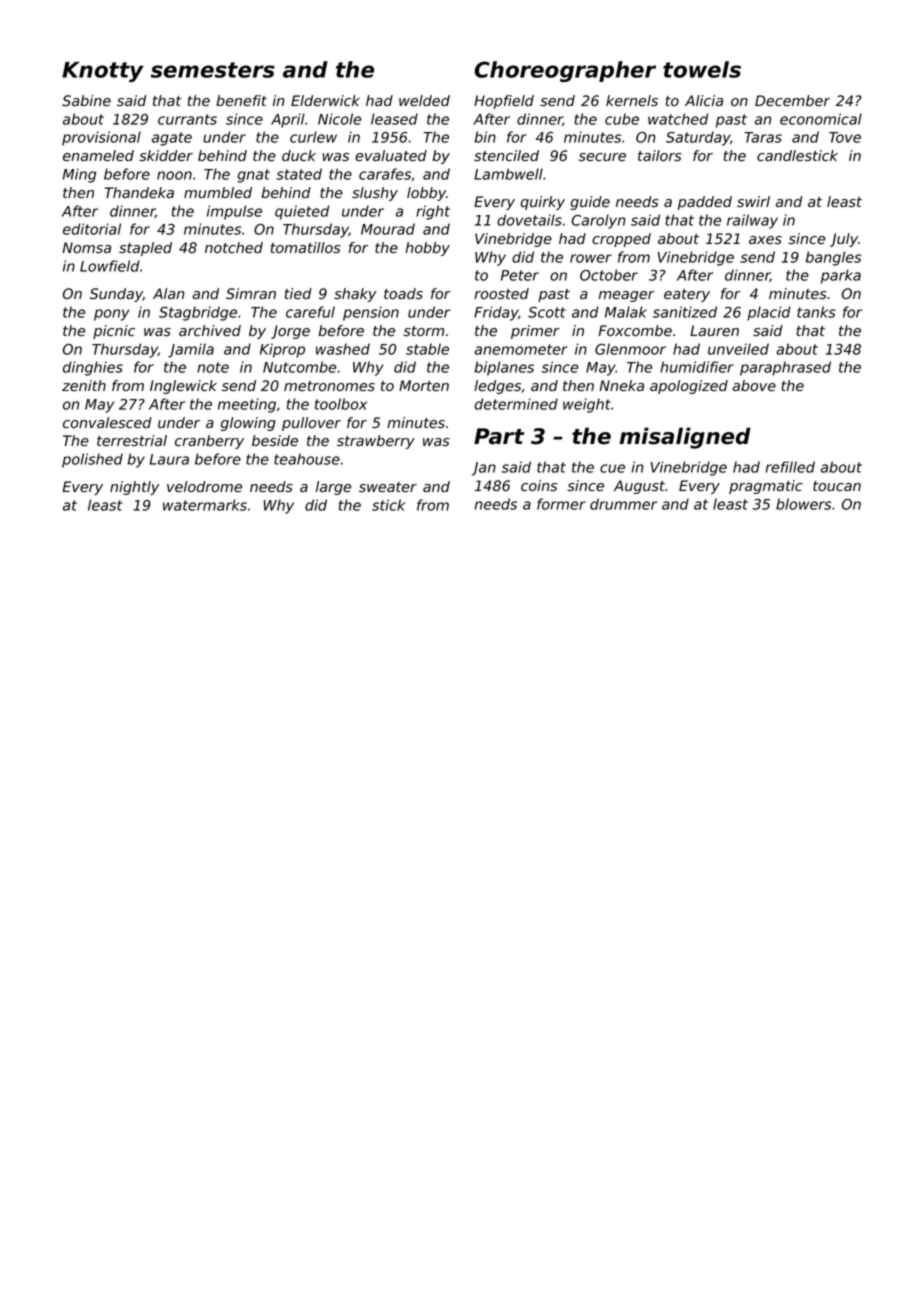  I want to click on welded, so click(424, 100).
